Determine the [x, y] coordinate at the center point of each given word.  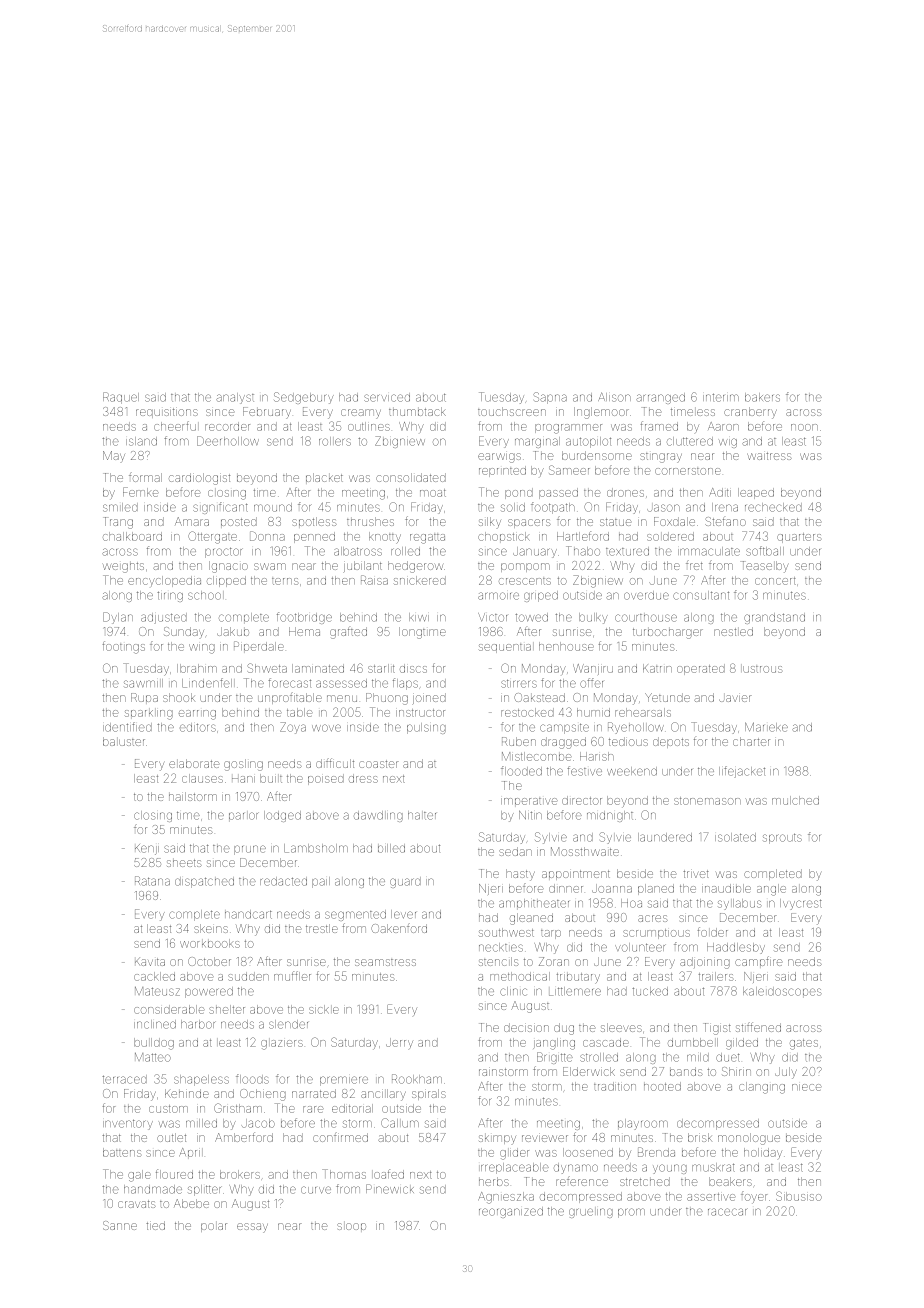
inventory [128, 1124]
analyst [235, 398]
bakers [762, 397]
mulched [795, 800]
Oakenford [399, 928]
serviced [387, 397]
